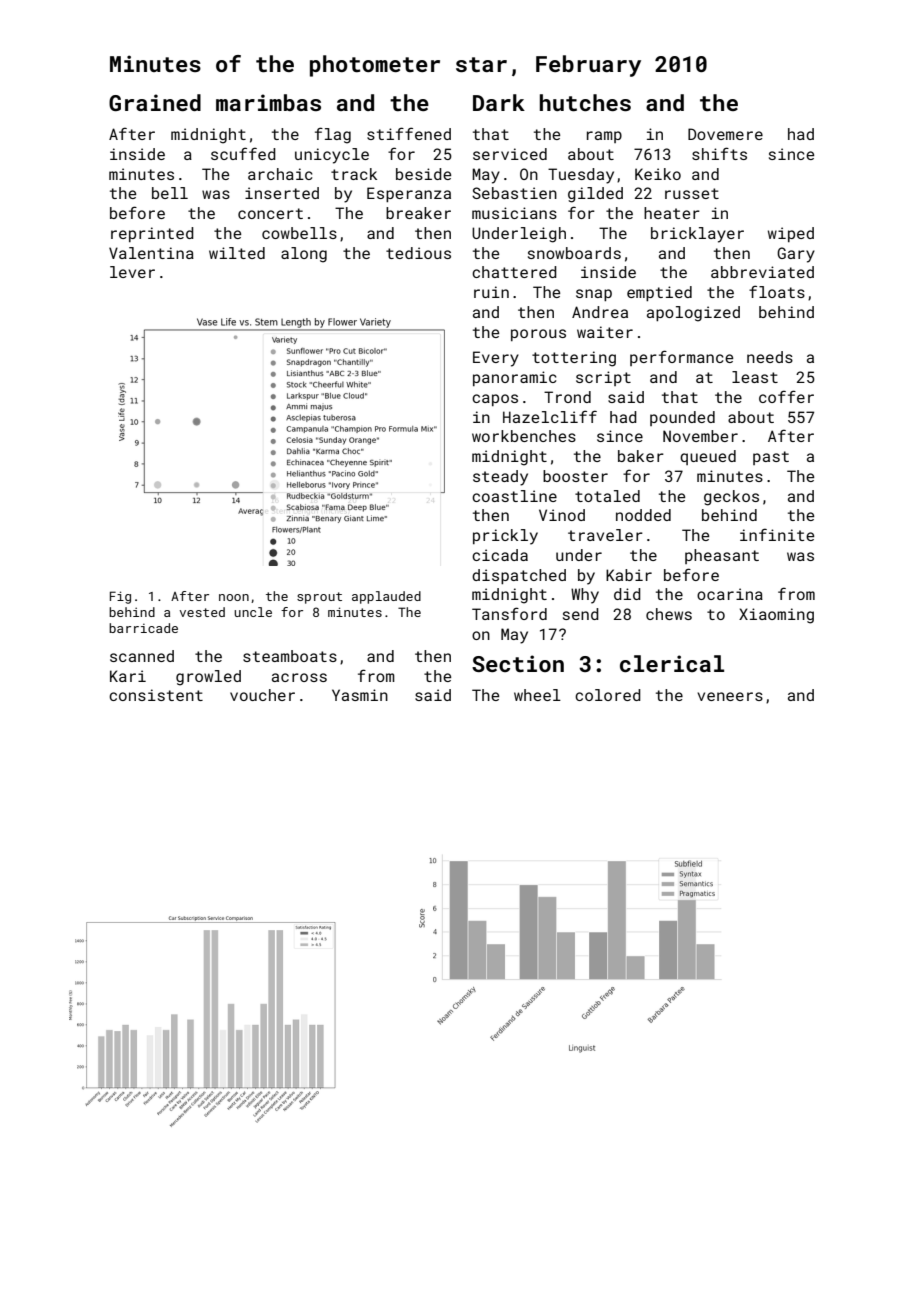 Image resolution: width=924 pixels, height=1308 pixels. I want to click on waiter, so click(605, 332).
